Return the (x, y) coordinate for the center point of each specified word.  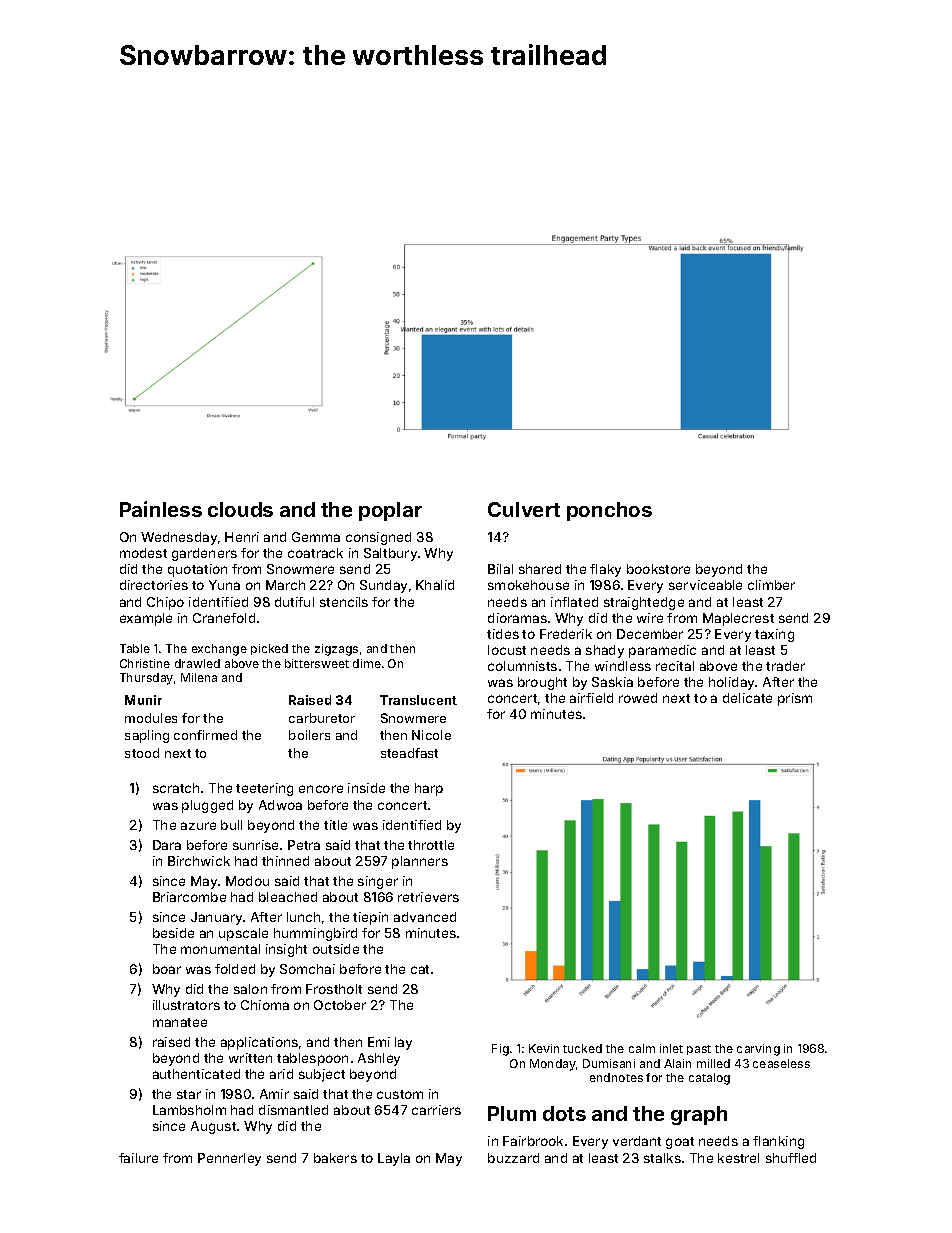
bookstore (658, 569)
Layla (394, 1159)
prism (795, 699)
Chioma (265, 1005)
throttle (431, 845)
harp (429, 789)
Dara (167, 845)
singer (378, 882)
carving (758, 1050)
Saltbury (390, 554)
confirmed (205, 735)
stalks (662, 1158)
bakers (335, 1158)
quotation (197, 570)
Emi (379, 1042)
